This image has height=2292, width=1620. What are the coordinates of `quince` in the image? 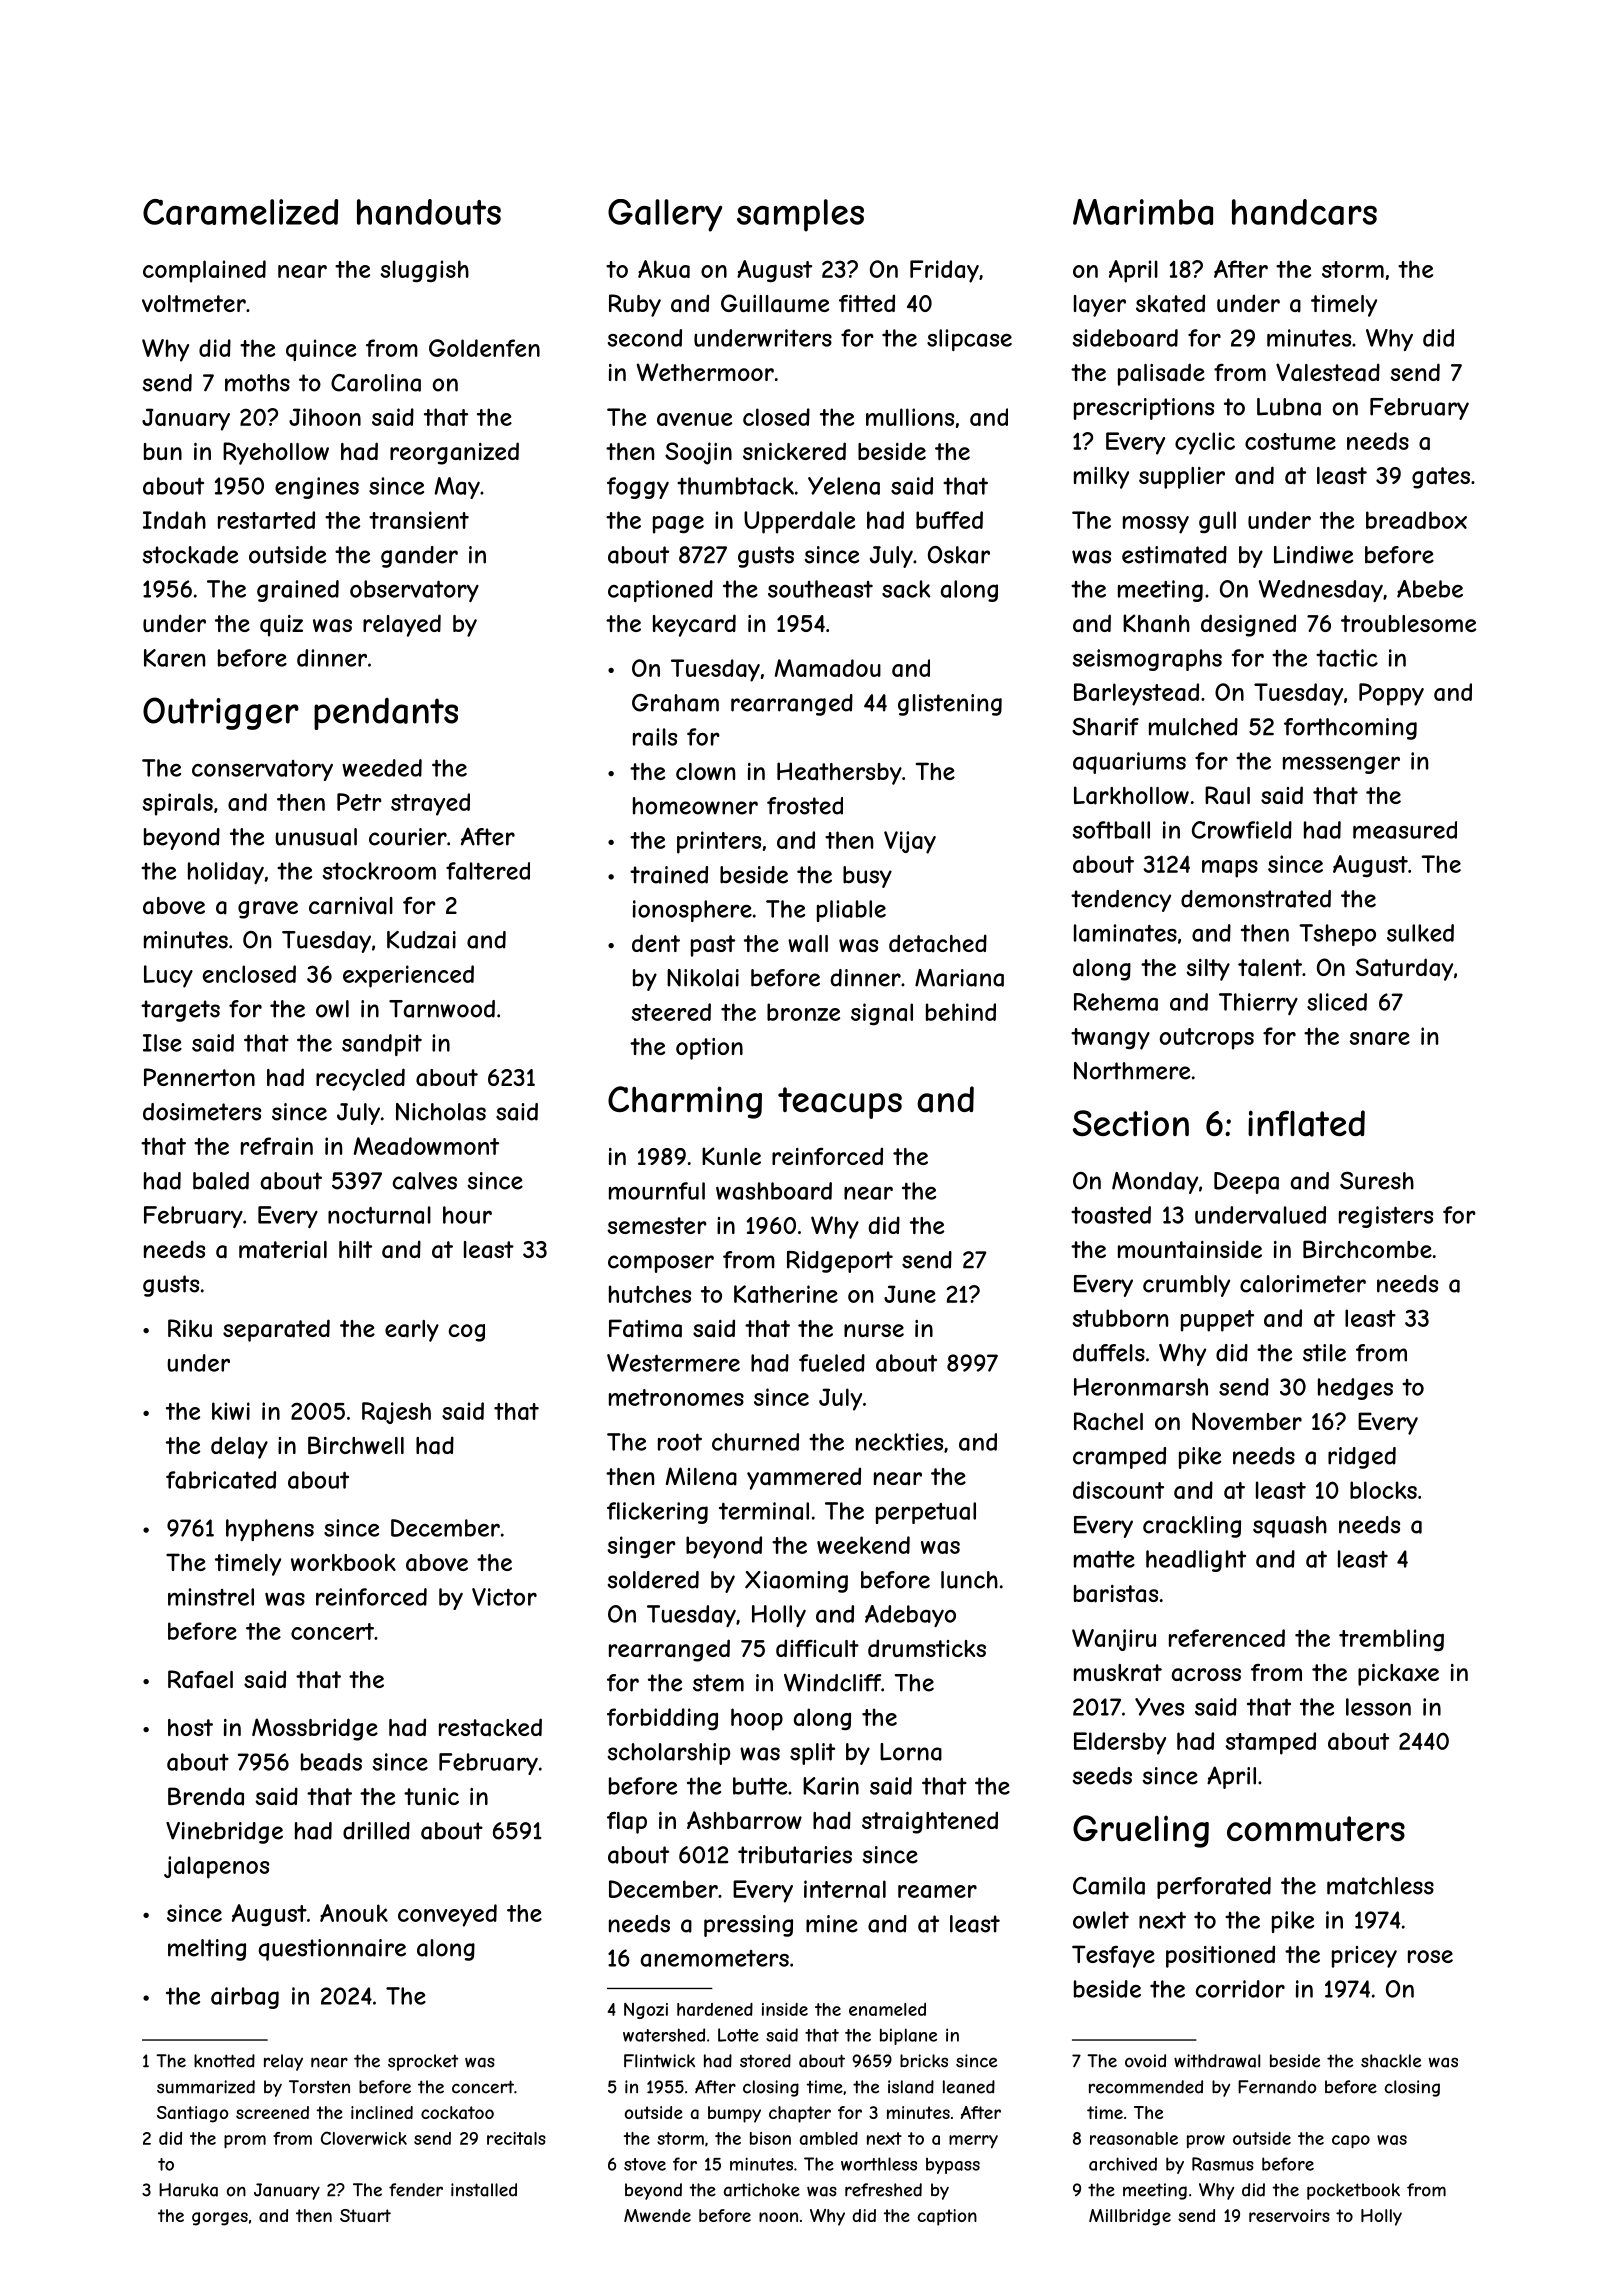 It's located at (321, 350).
